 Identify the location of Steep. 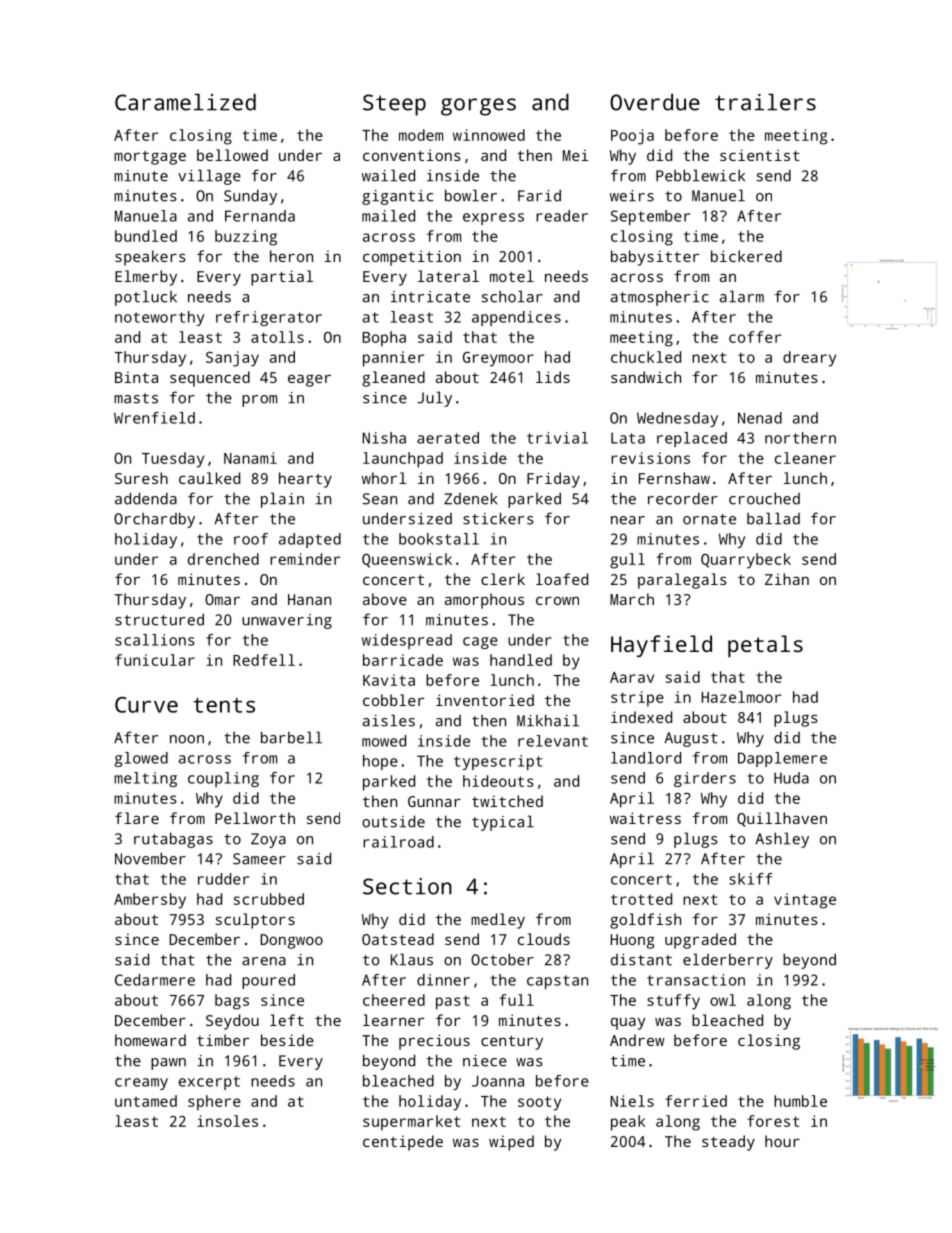
(394, 105).
